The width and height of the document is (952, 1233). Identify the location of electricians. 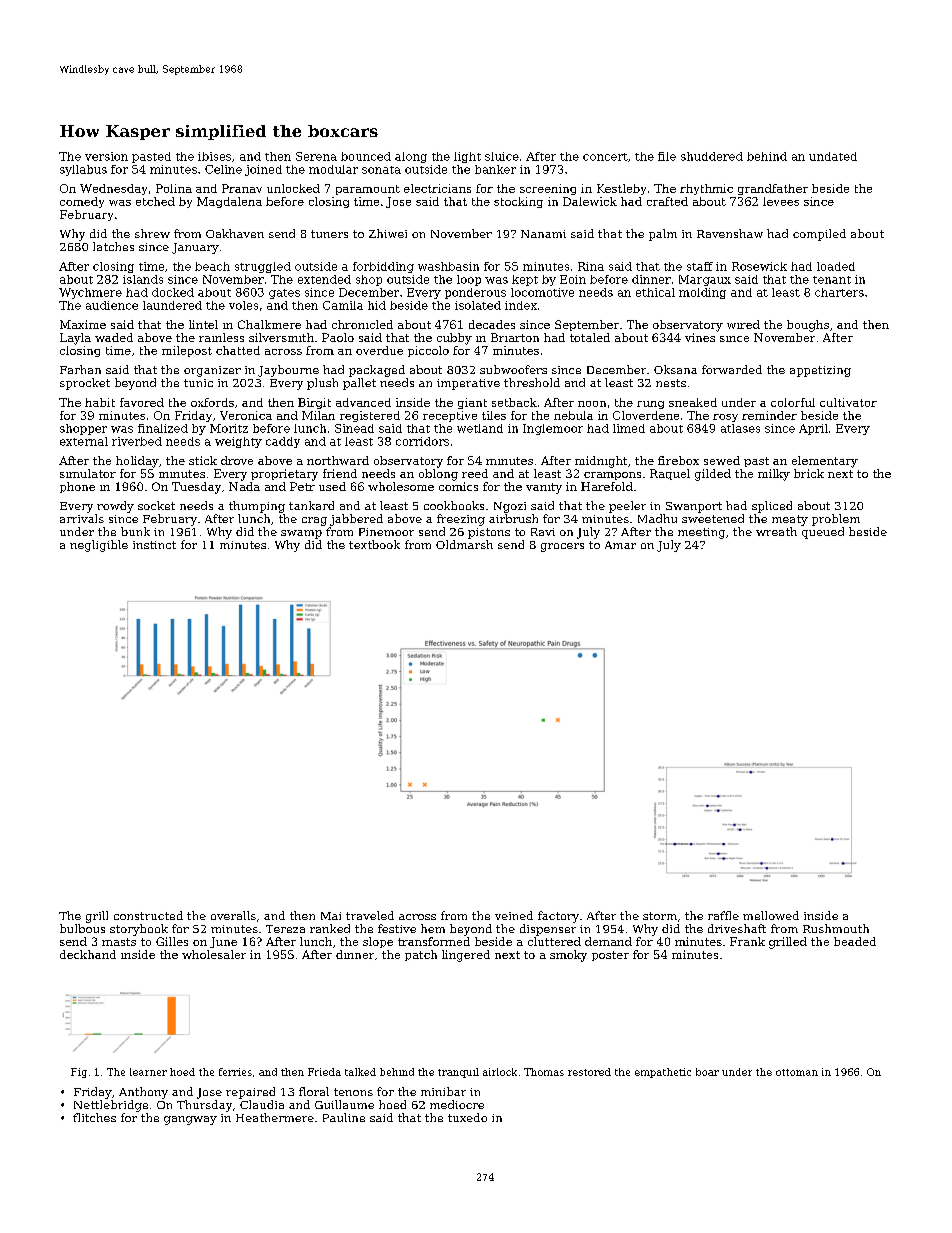
(437, 188).
